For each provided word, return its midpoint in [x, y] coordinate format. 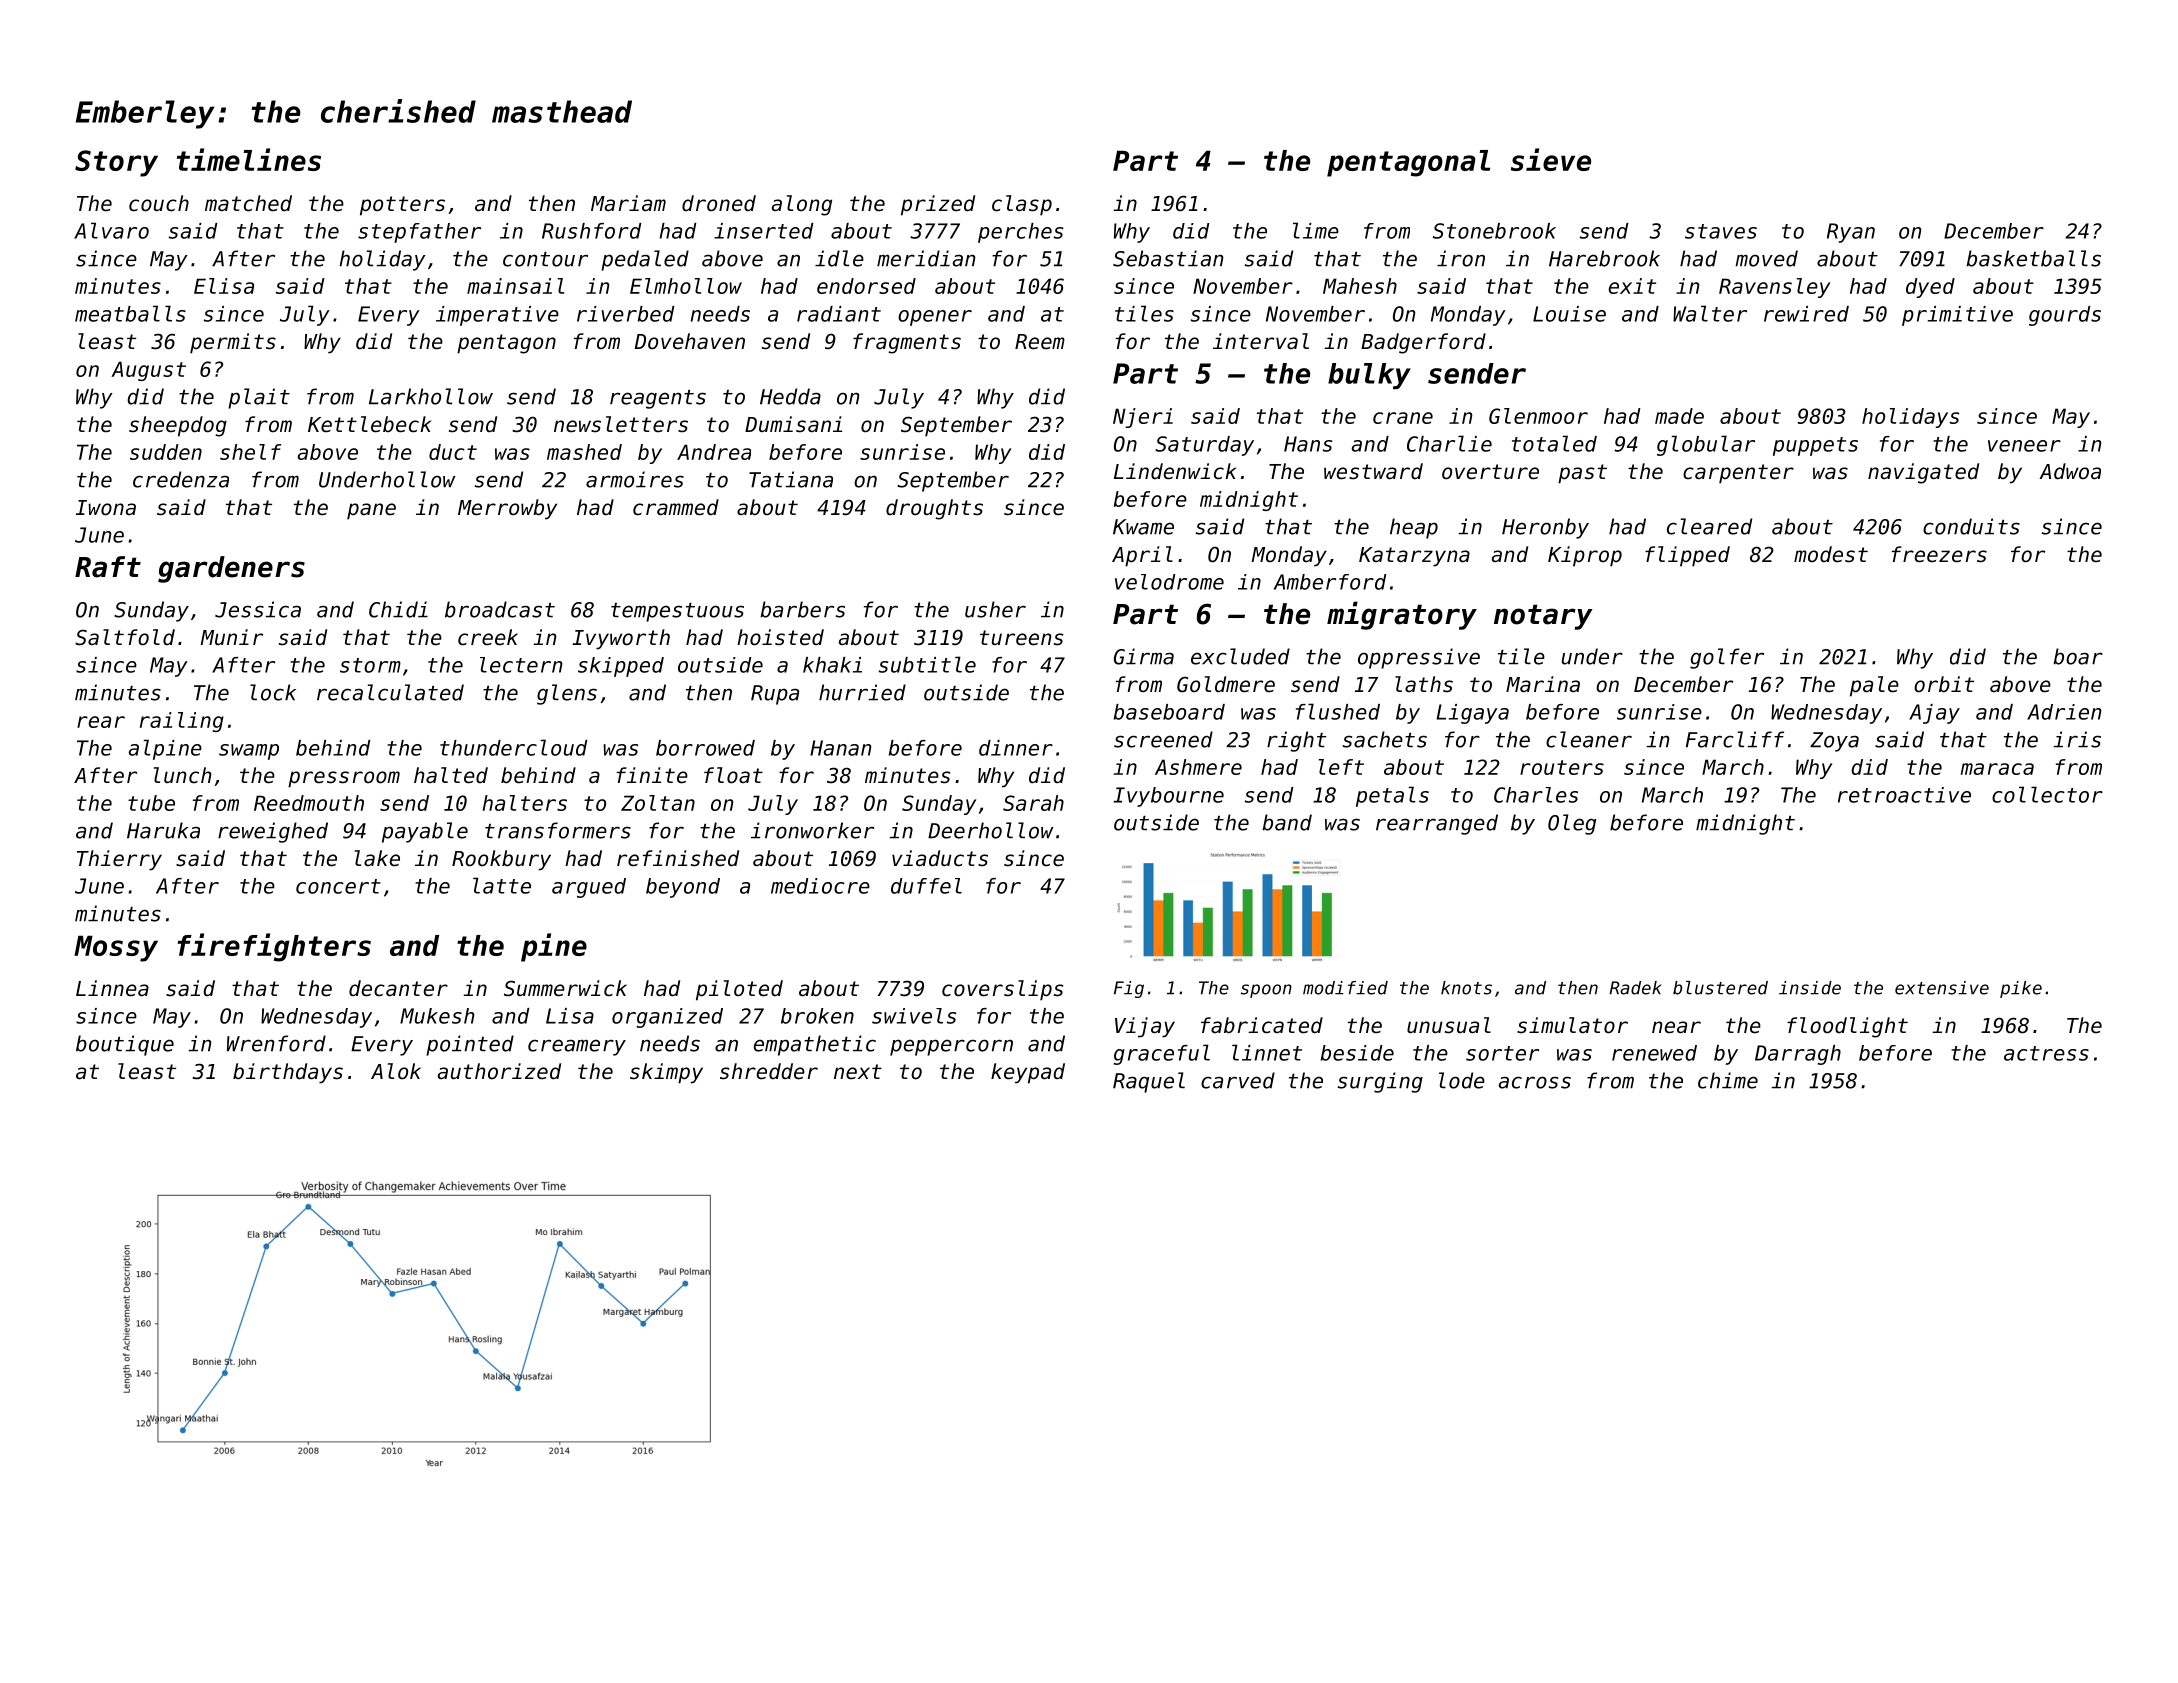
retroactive [1904, 795]
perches [1020, 233]
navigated [1923, 473]
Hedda [790, 396]
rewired [1806, 314]
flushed [1338, 711]
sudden [166, 452]
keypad [1028, 1073]
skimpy [666, 1073]
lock [273, 692]
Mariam [628, 203]
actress [2046, 1053]
